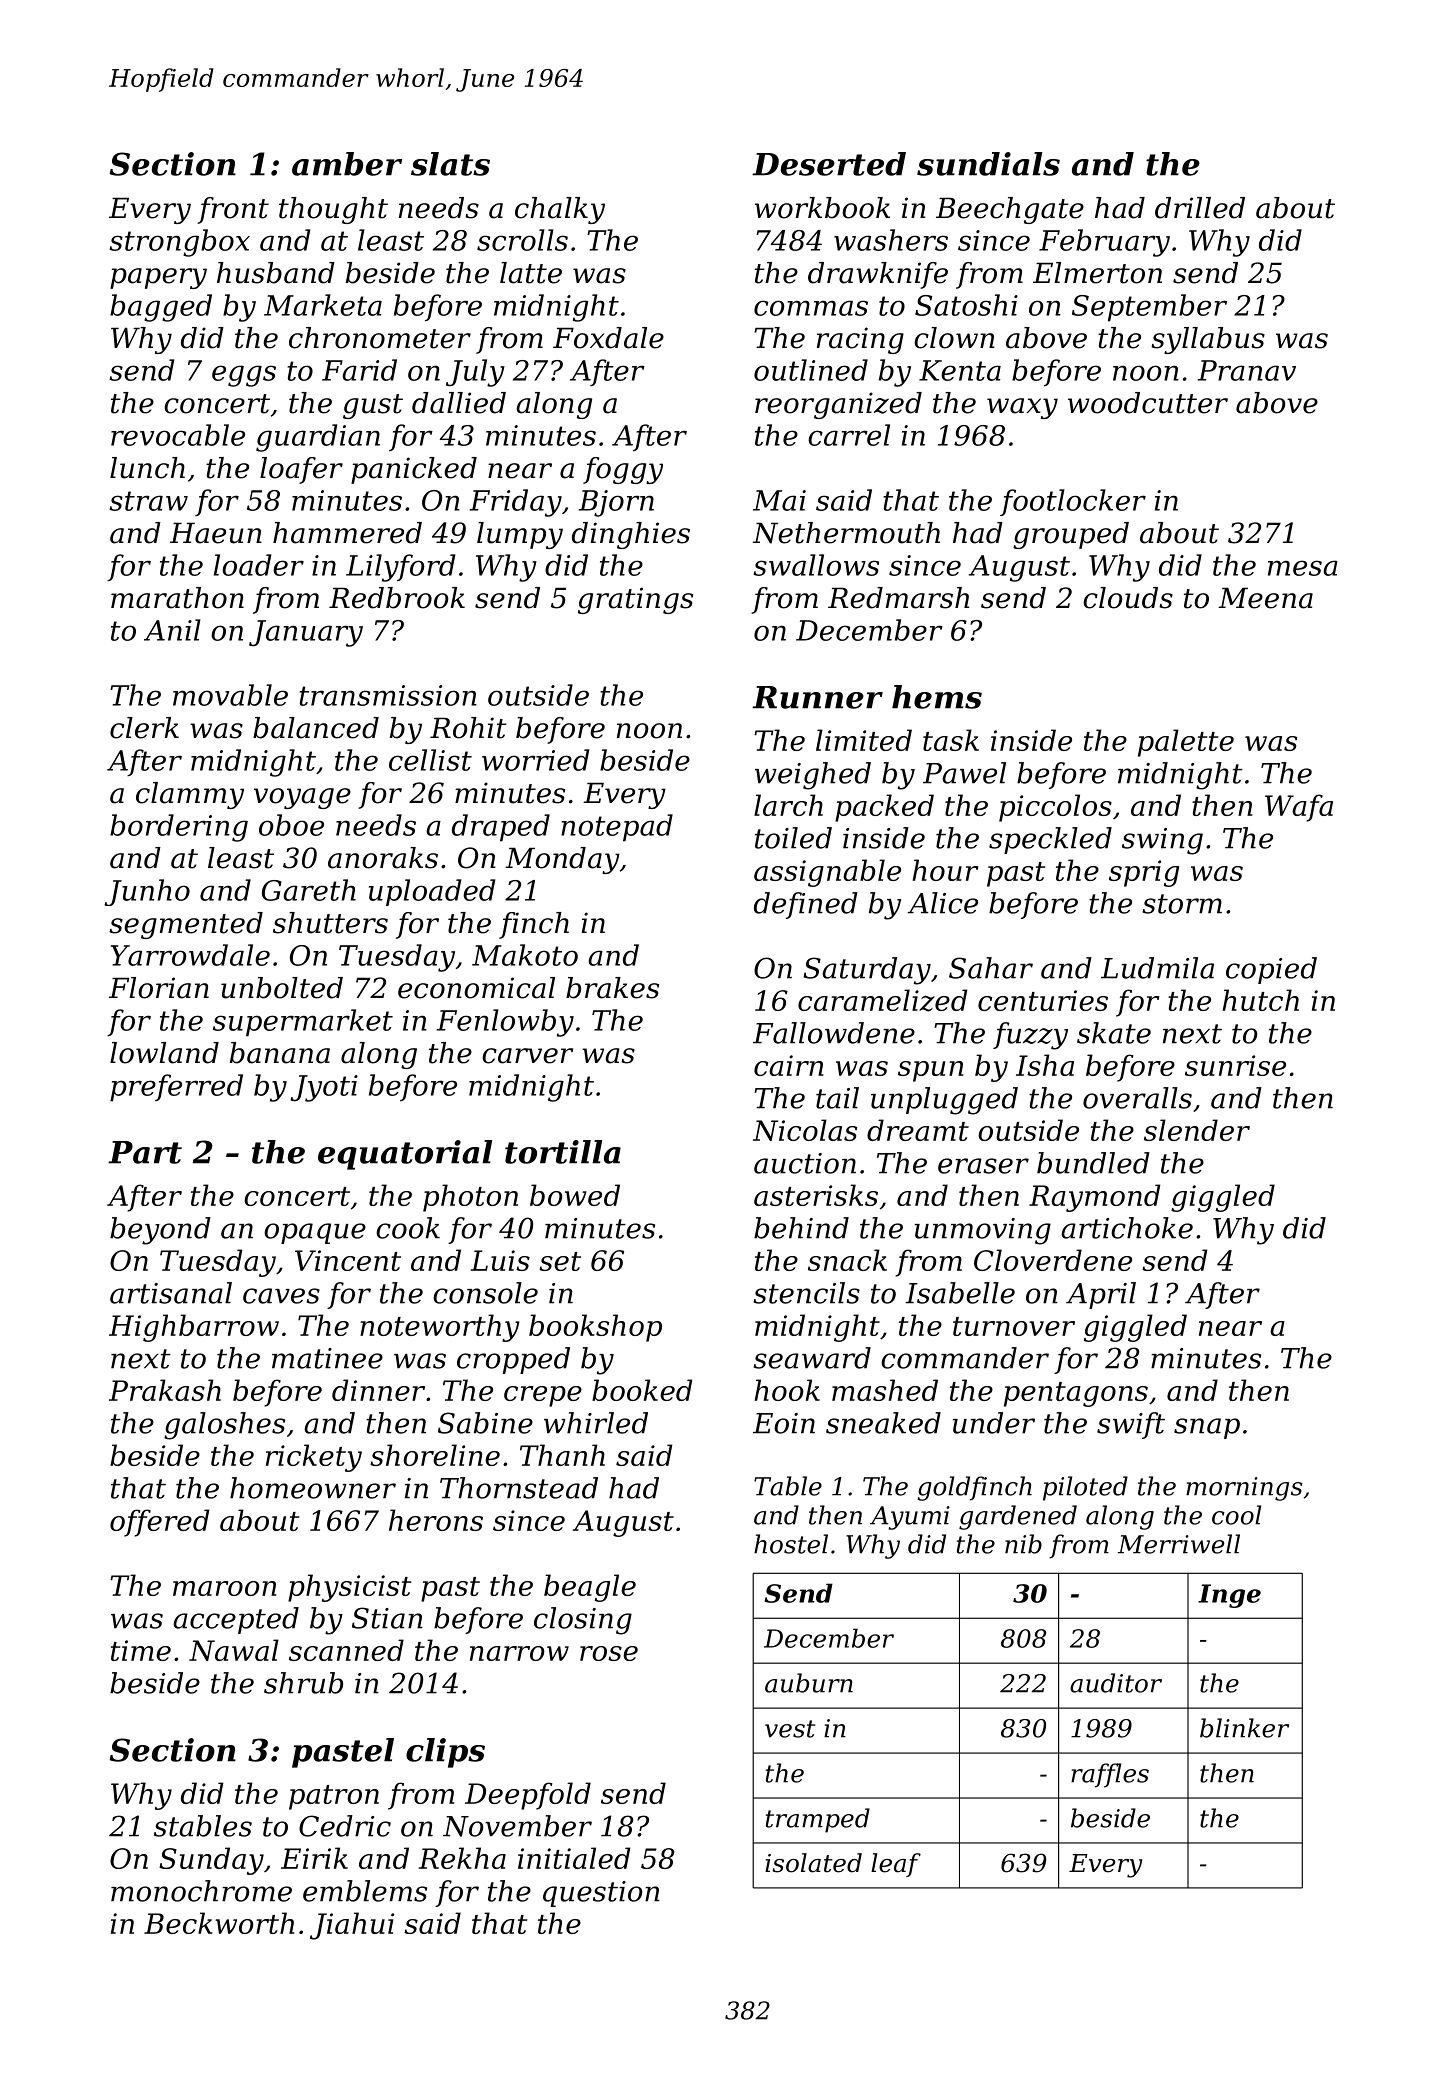 The width and height of the screenshot is (1450, 2100). What do you see at coordinates (1116, 1683) in the screenshot?
I see `auditor` at bounding box center [1116, 1683].
